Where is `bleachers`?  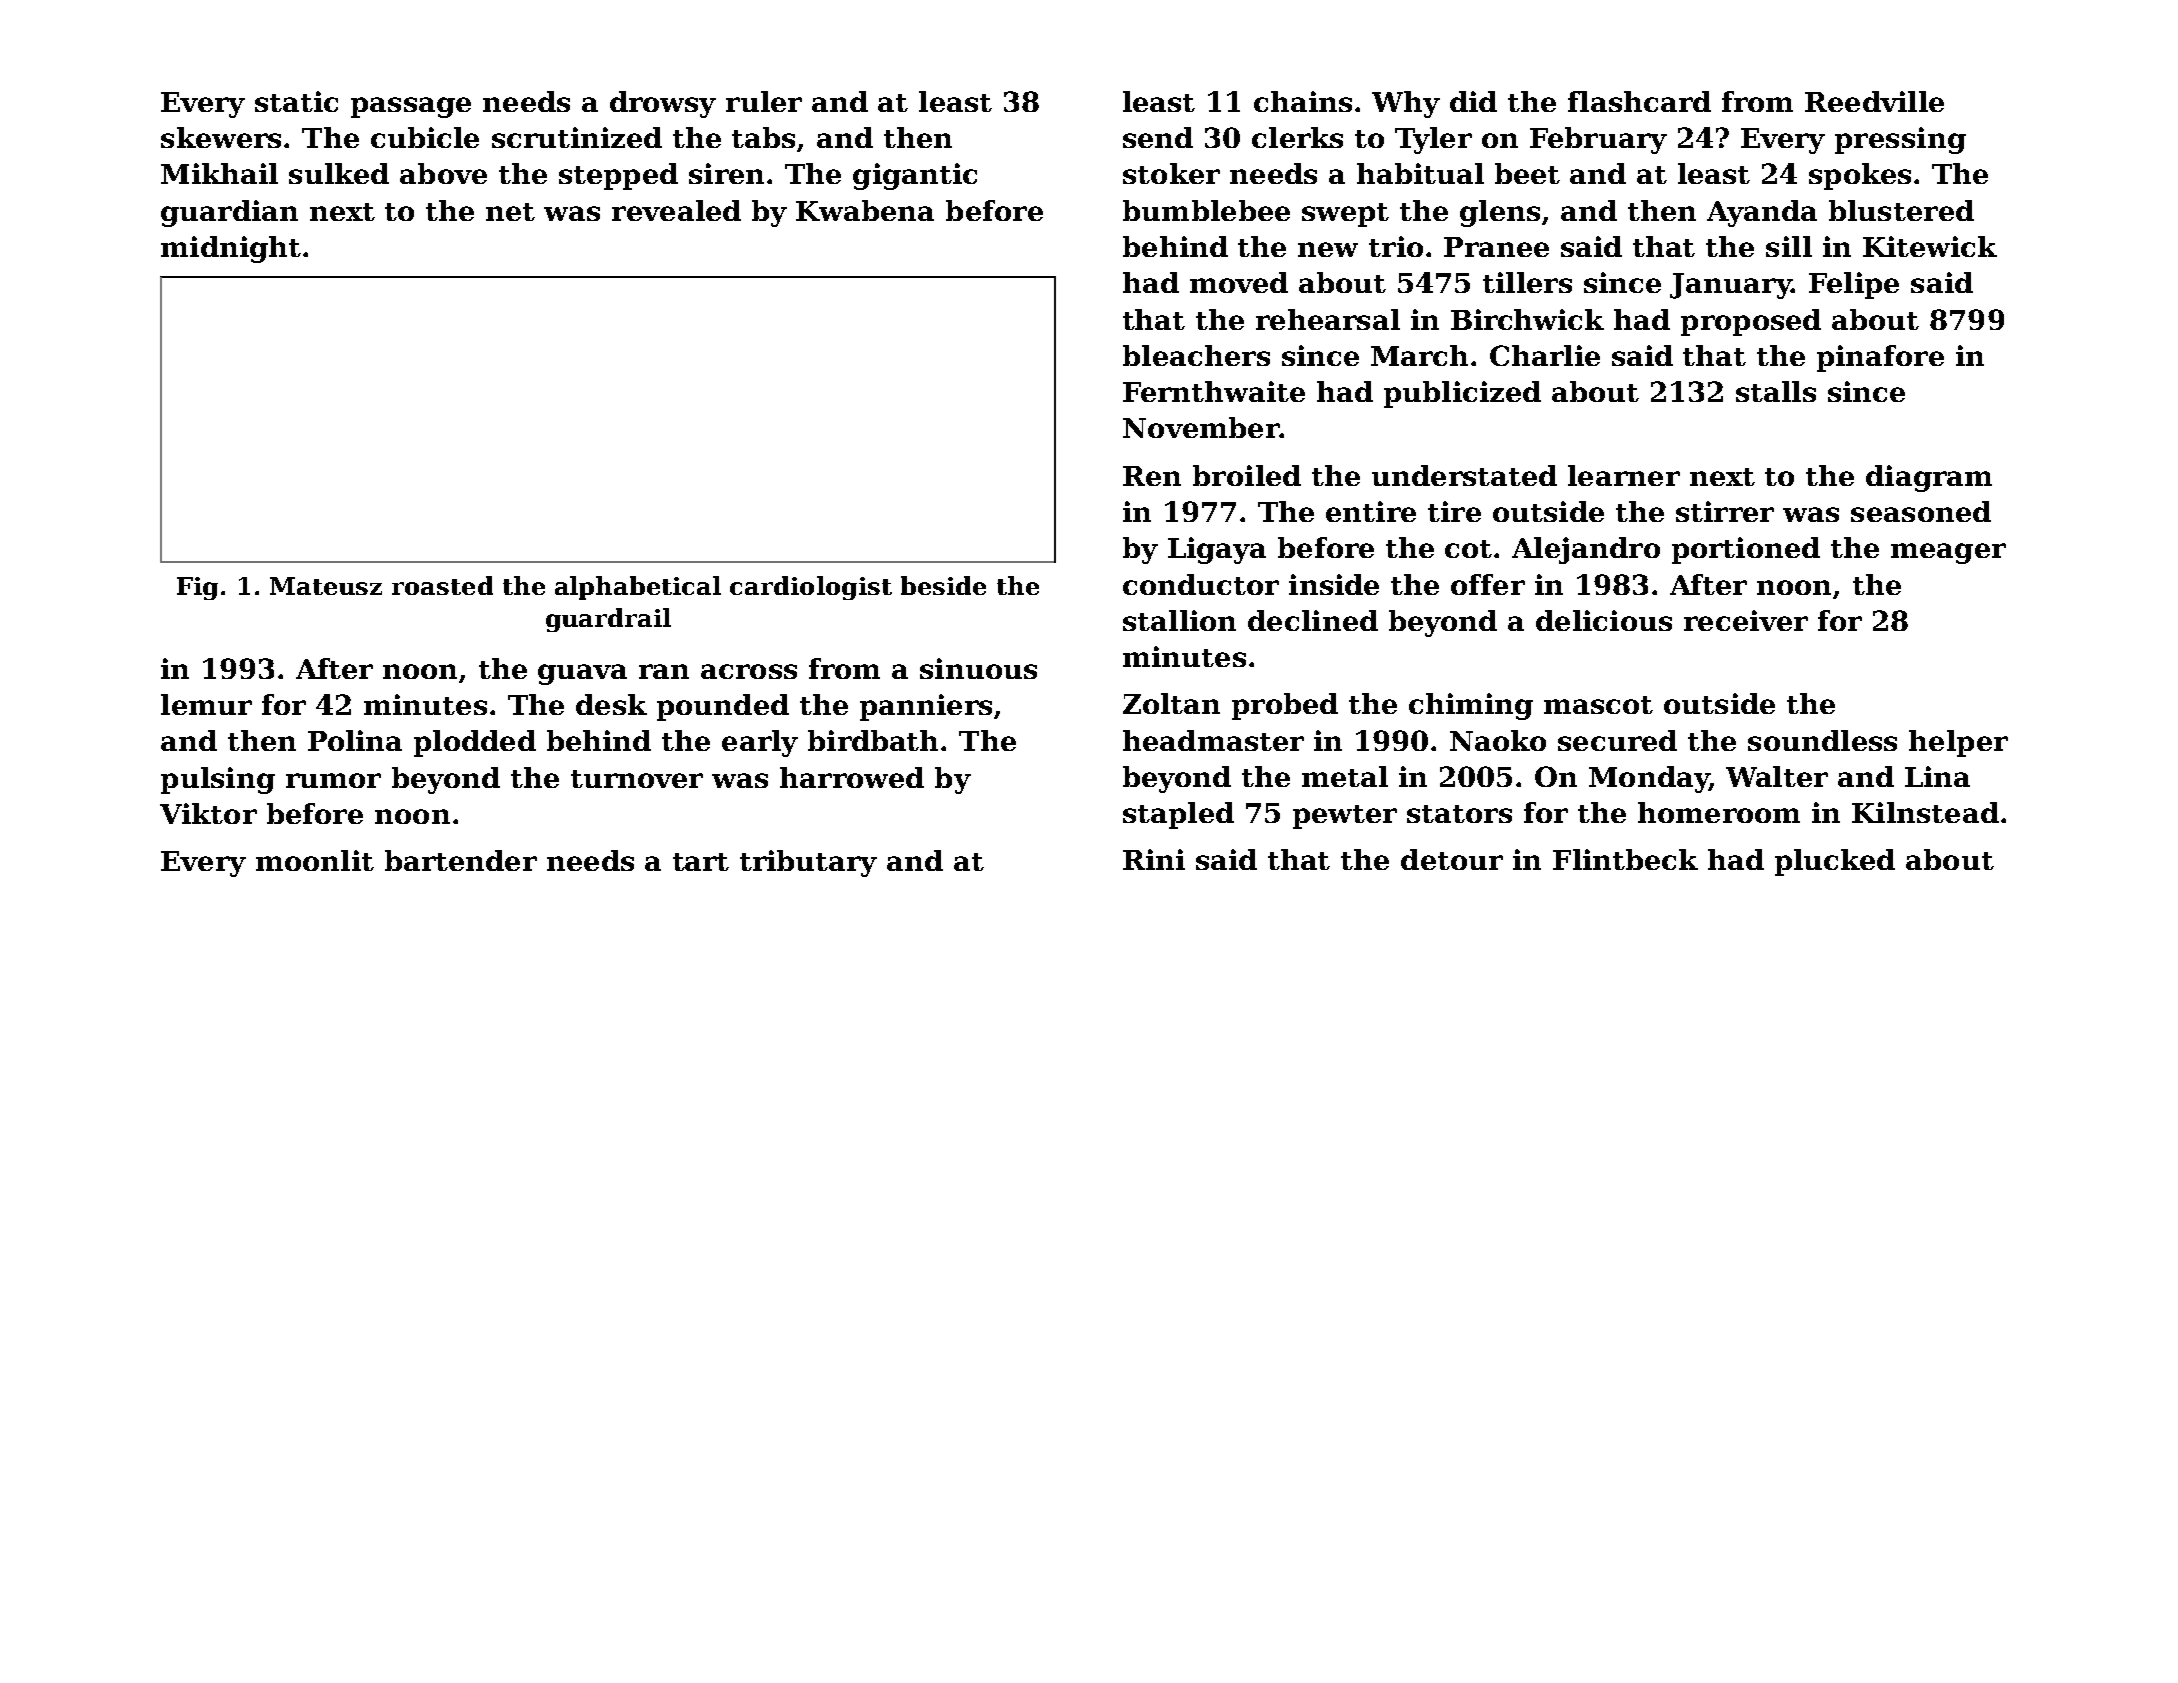 bleachers is located at coordinates (1196, 355).
